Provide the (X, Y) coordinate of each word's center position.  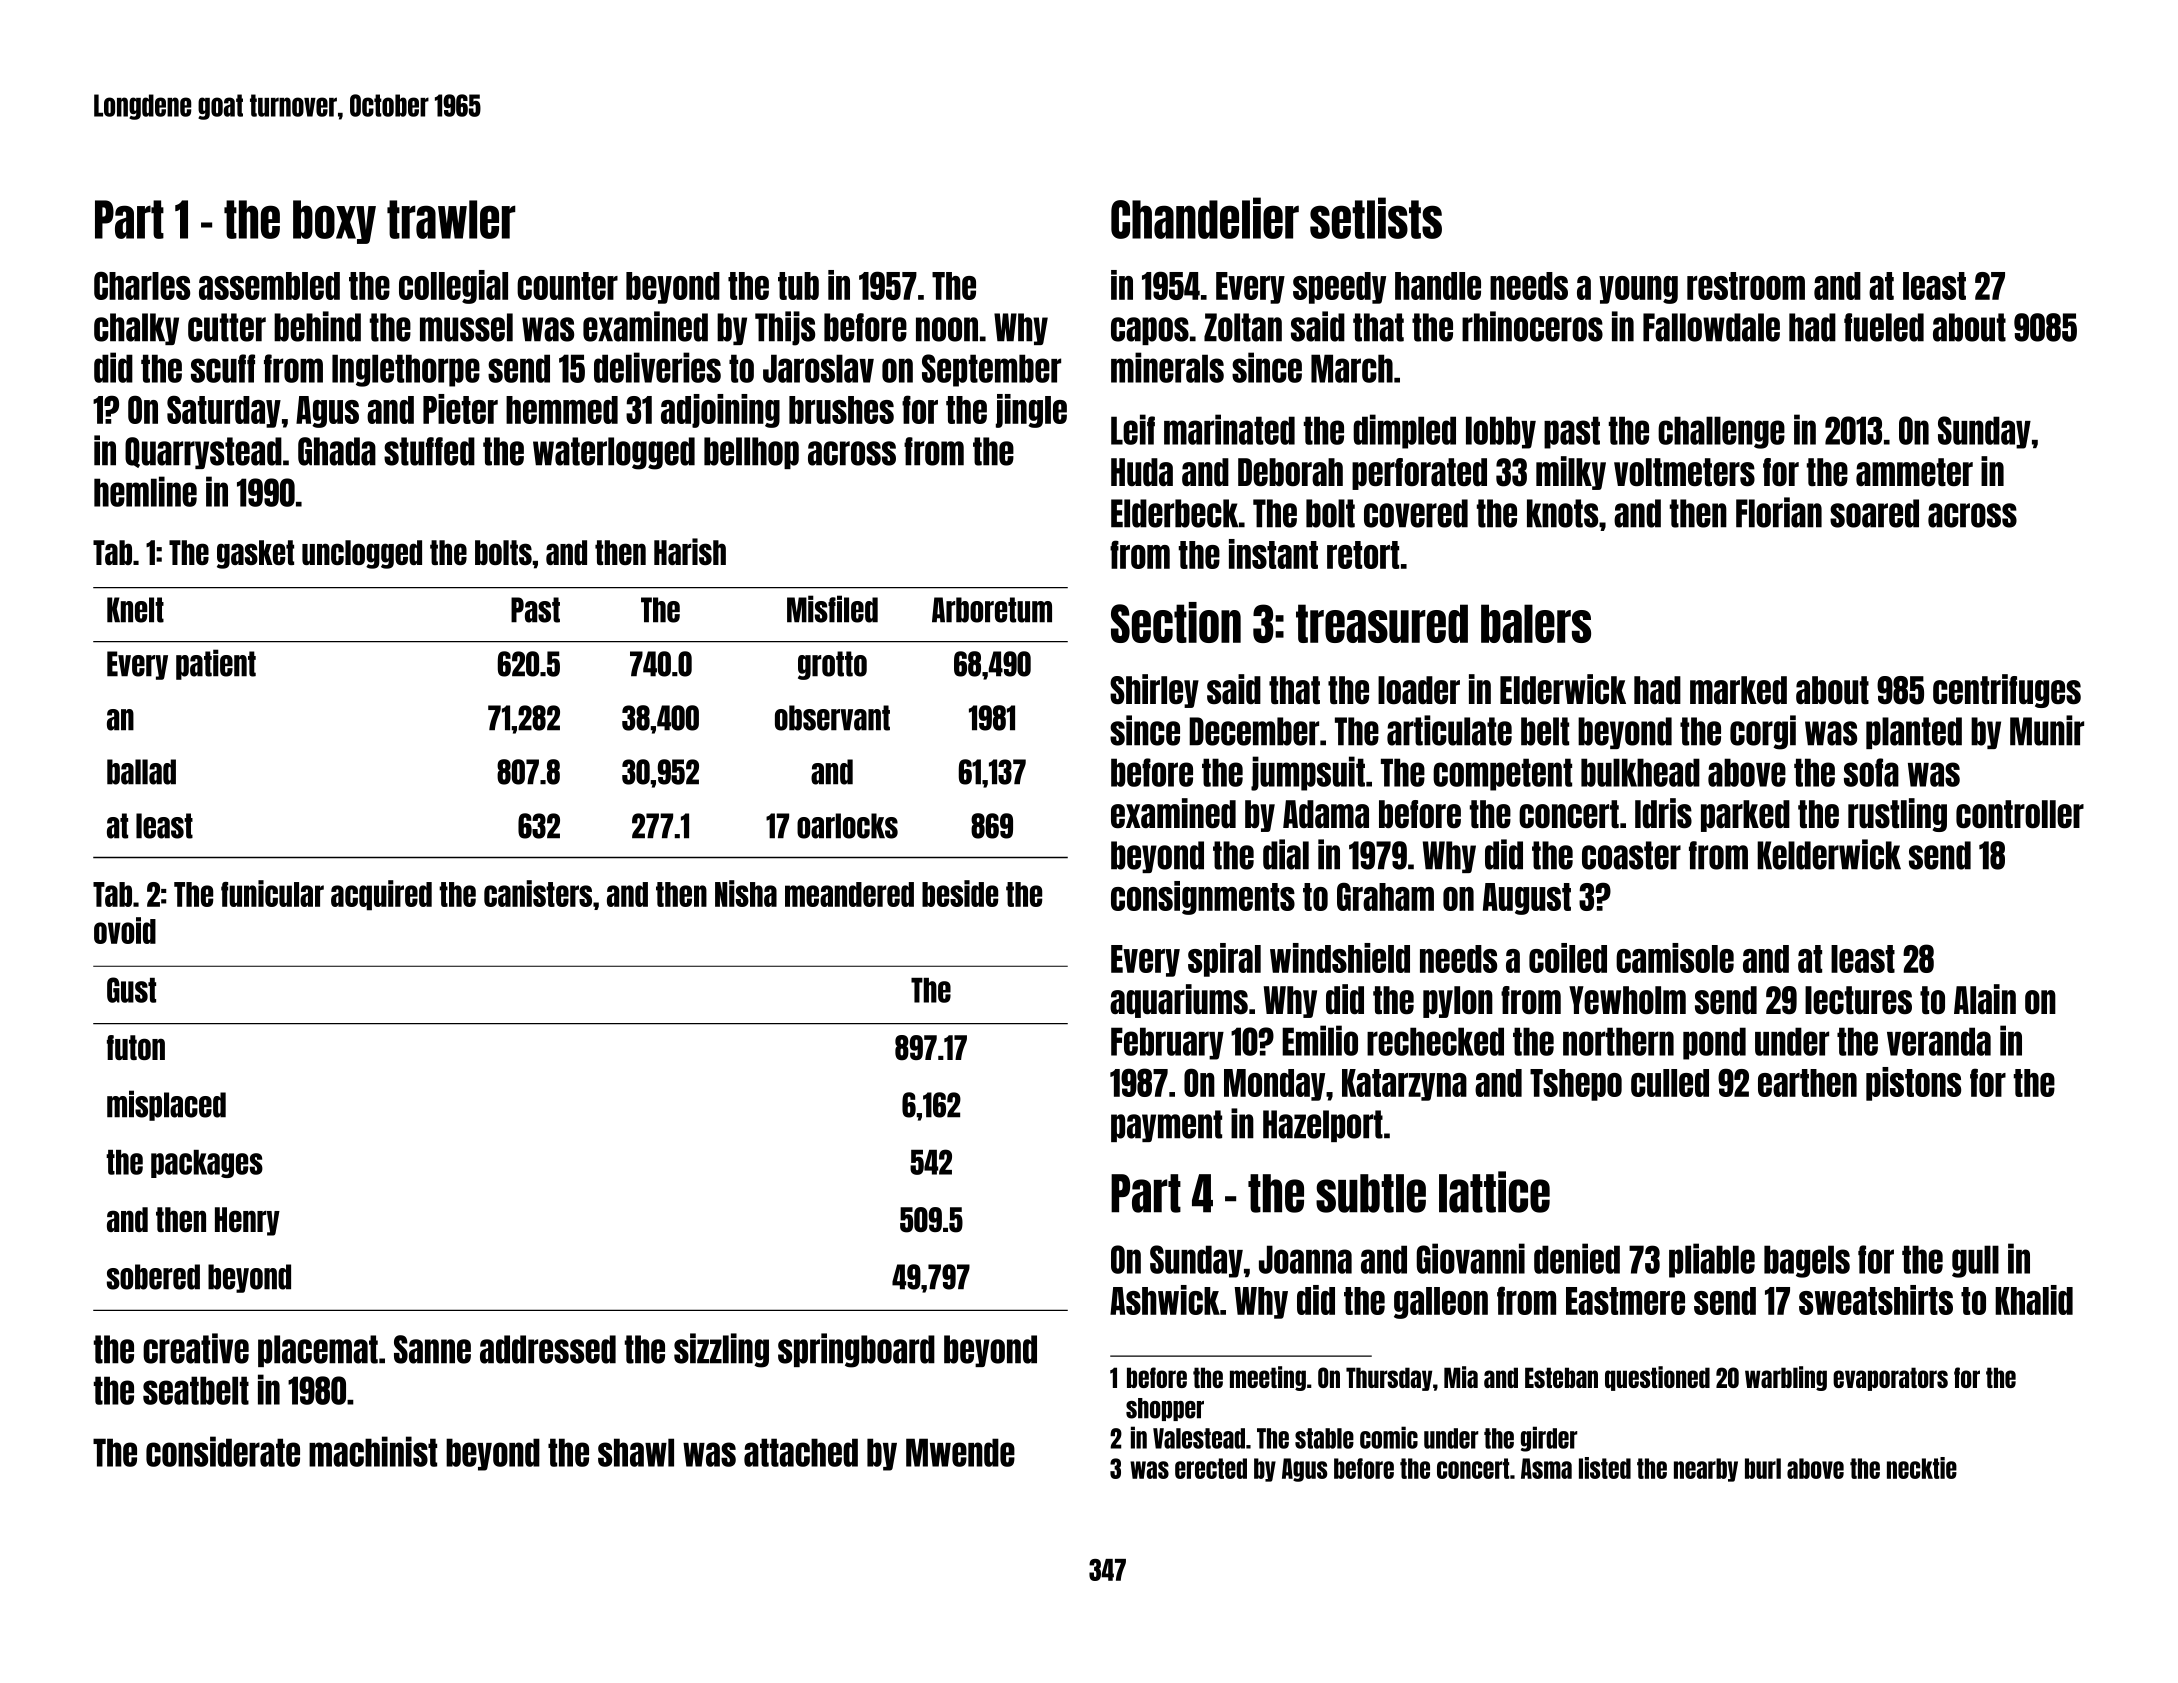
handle (1438, 286)
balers (1536, 623)
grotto (832, 665)
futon (136, 1047)
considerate (223, 1451)
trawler (451, 219)
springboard (856, 1350)
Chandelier (1205, 218)
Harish (690, 551)
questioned (1657, 1378)
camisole (1675, 958)
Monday (1274, 1085)
